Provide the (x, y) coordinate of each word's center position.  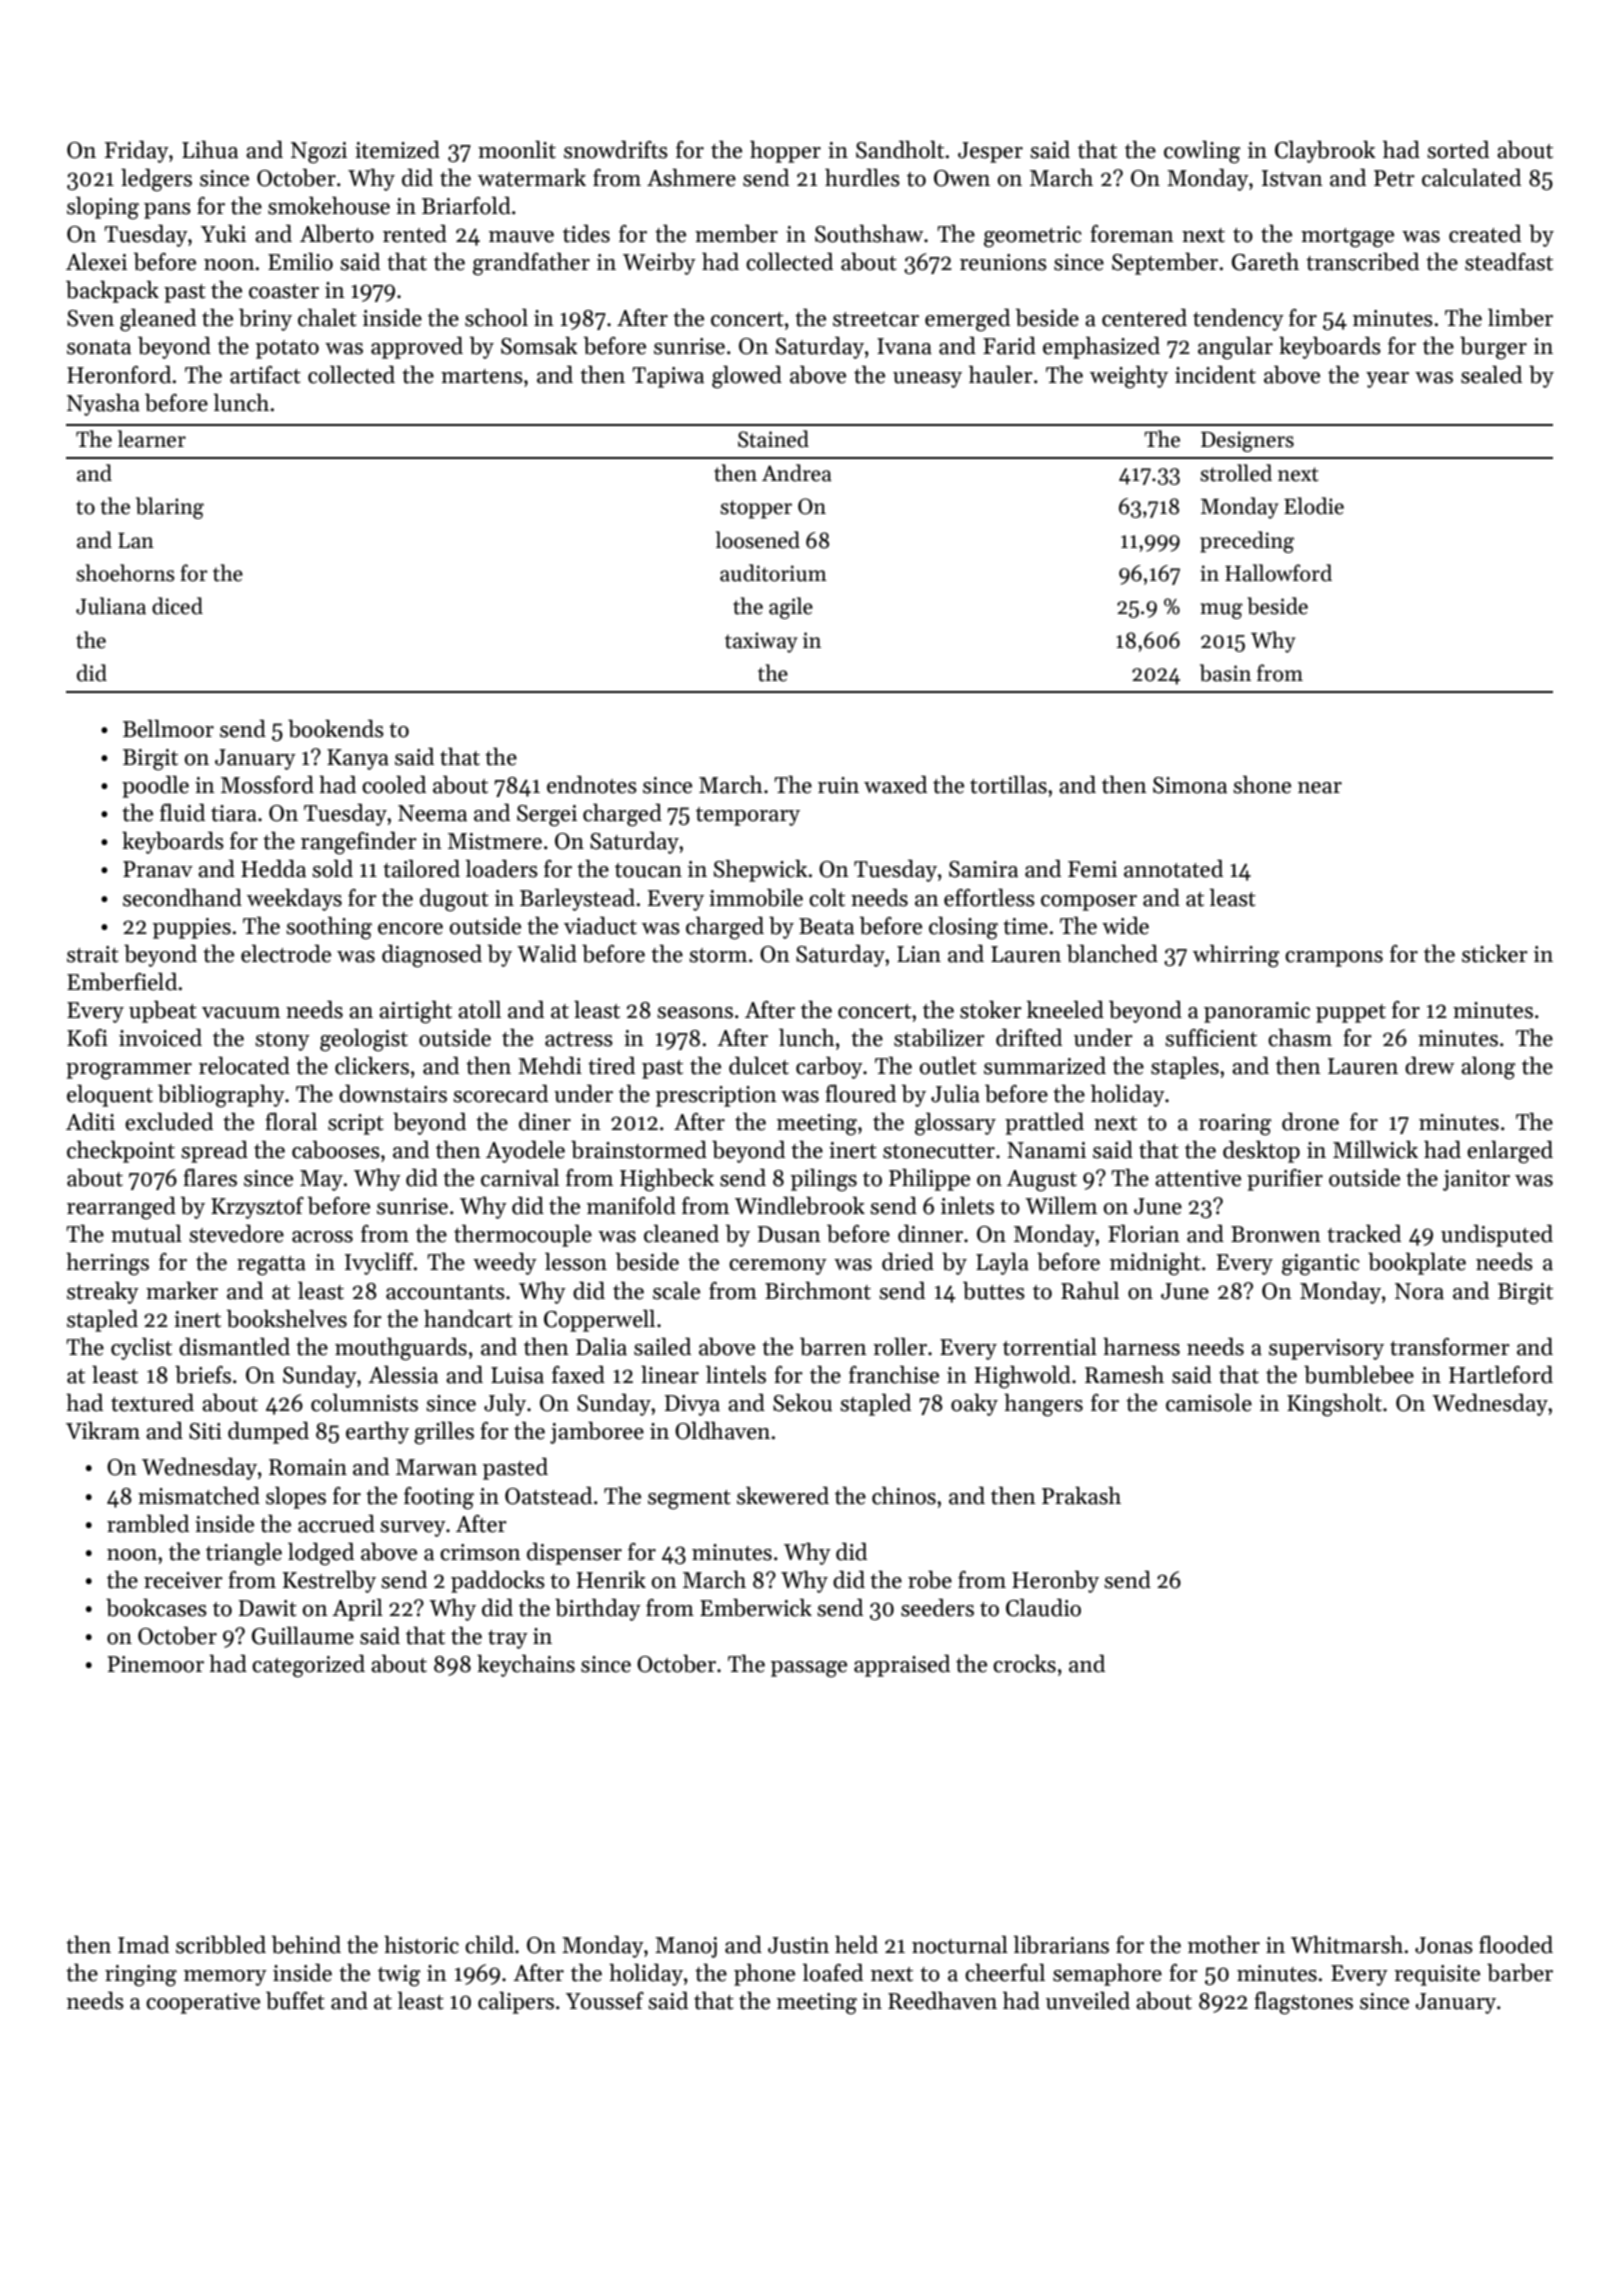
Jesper (990, 152)
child (489, 1945)
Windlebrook (800, 1206)
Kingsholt (1334, 1405)
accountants (445, 1292)
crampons (1334, 959)
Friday (137, 152)
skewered (783, 1496)
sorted (1458, 150)
